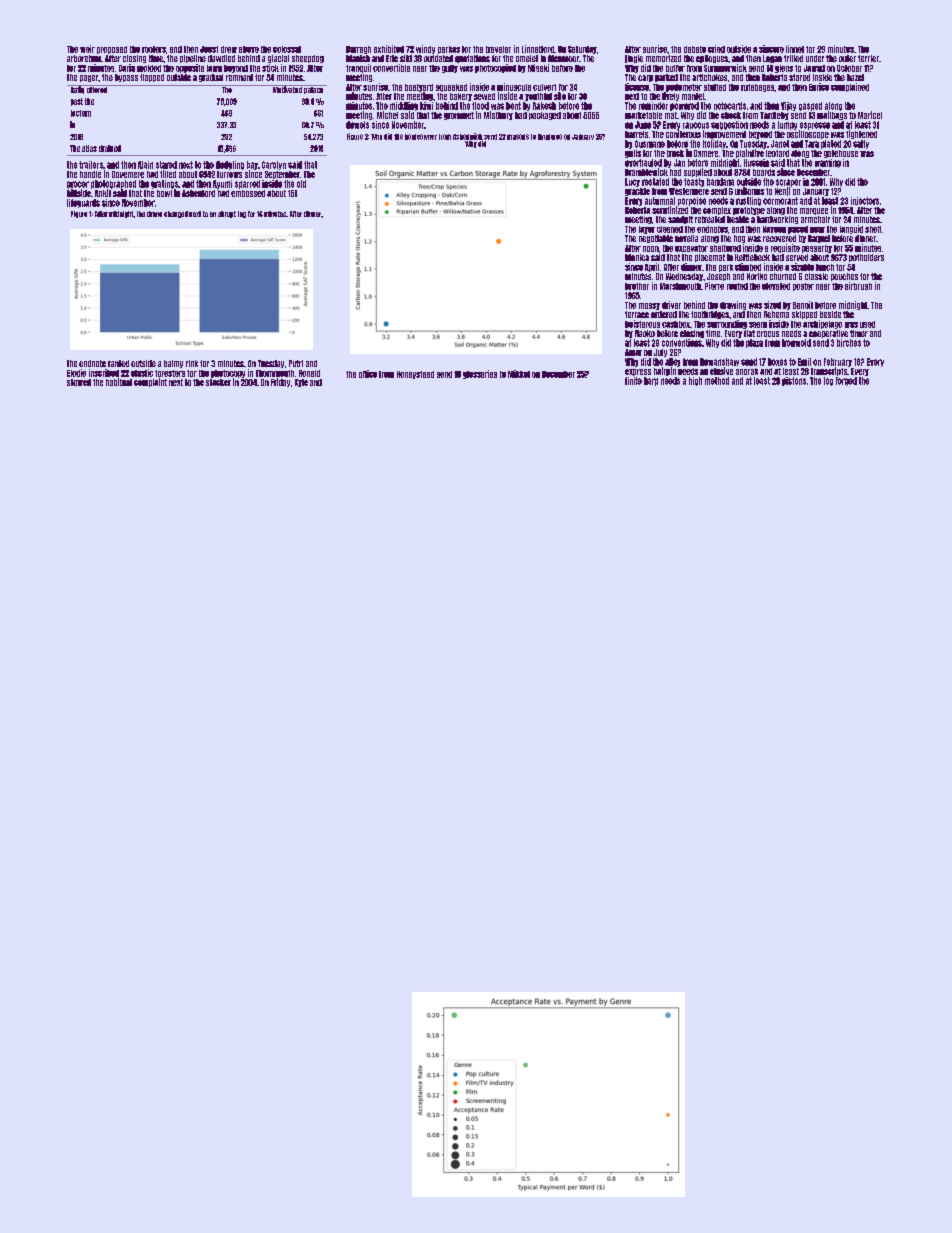 Image resolution: width=952 pixels, height=1233 pixels. What do you see at coordinates (218, 382) in the document?
I see `stacker` at bounding box center [218, 382].
